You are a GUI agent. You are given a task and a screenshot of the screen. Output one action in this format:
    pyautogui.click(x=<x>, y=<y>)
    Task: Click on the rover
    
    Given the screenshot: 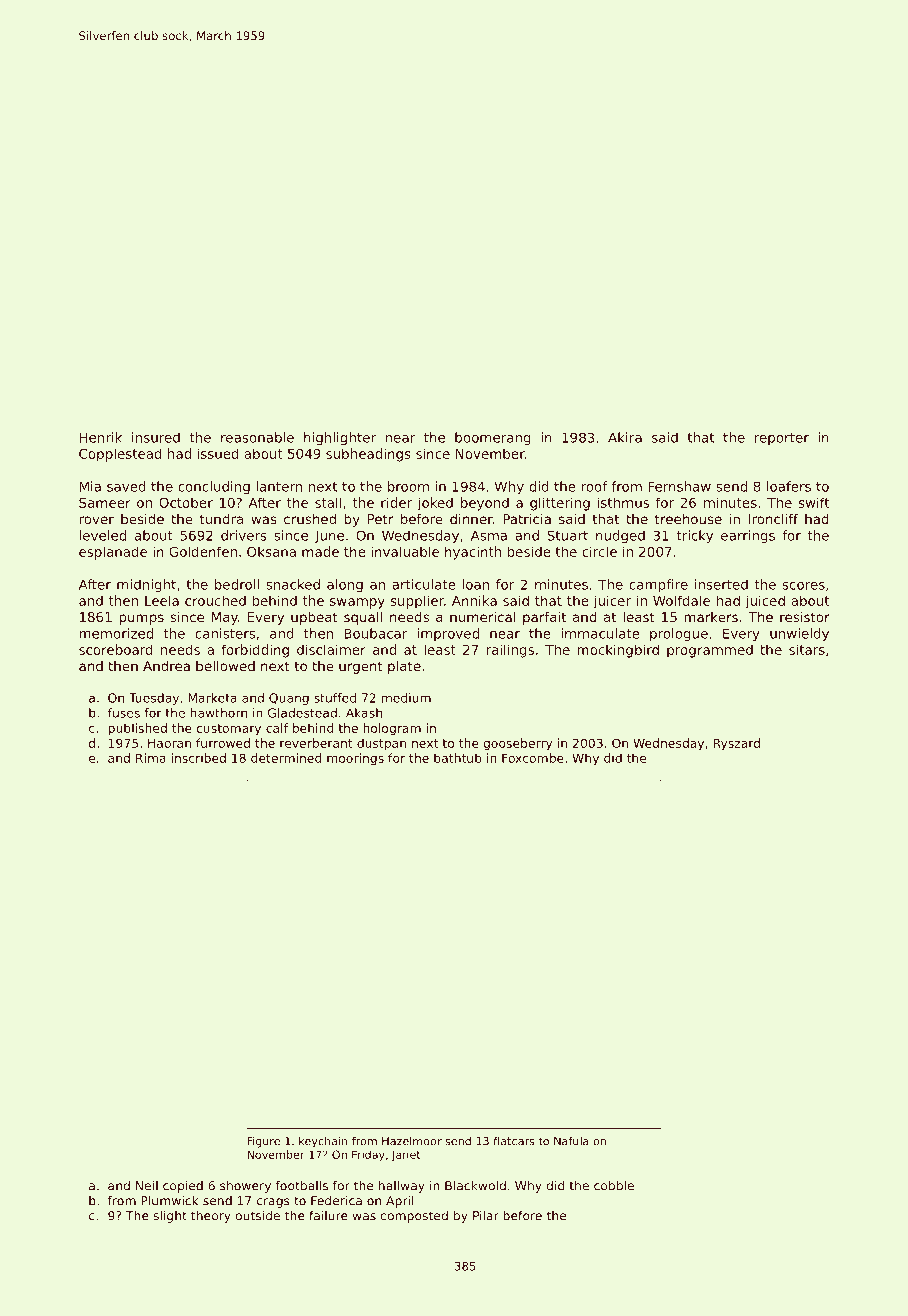 What is the action you would take?
    pyautogui.click(x=96, y=520)
